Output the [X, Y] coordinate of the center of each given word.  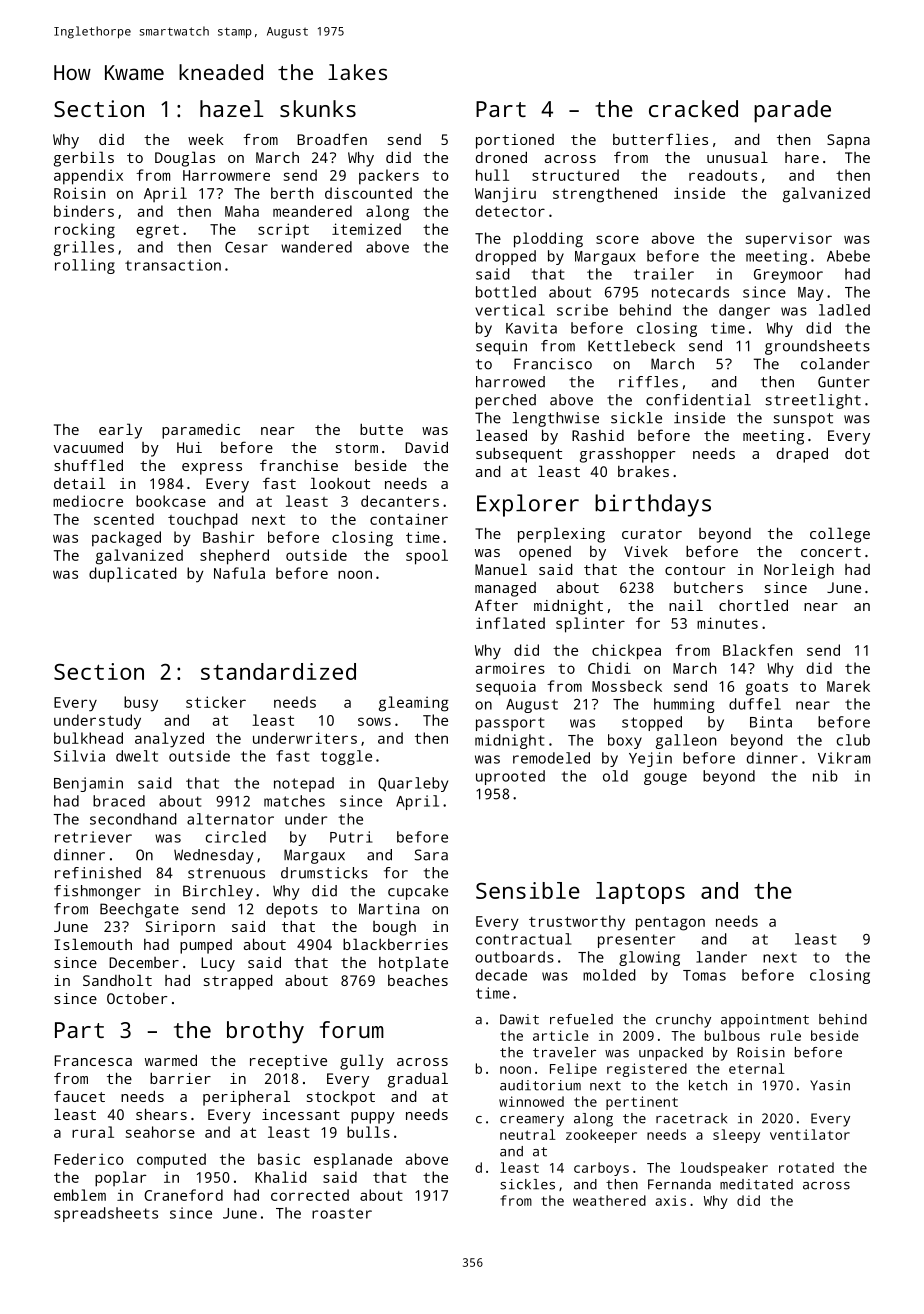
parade [792, 111]
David [426, 447]
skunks [318, 108]
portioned [515, 141]
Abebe [848, 256]
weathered [609, 1200]
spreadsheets [106, 1214]
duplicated [133, 575]
